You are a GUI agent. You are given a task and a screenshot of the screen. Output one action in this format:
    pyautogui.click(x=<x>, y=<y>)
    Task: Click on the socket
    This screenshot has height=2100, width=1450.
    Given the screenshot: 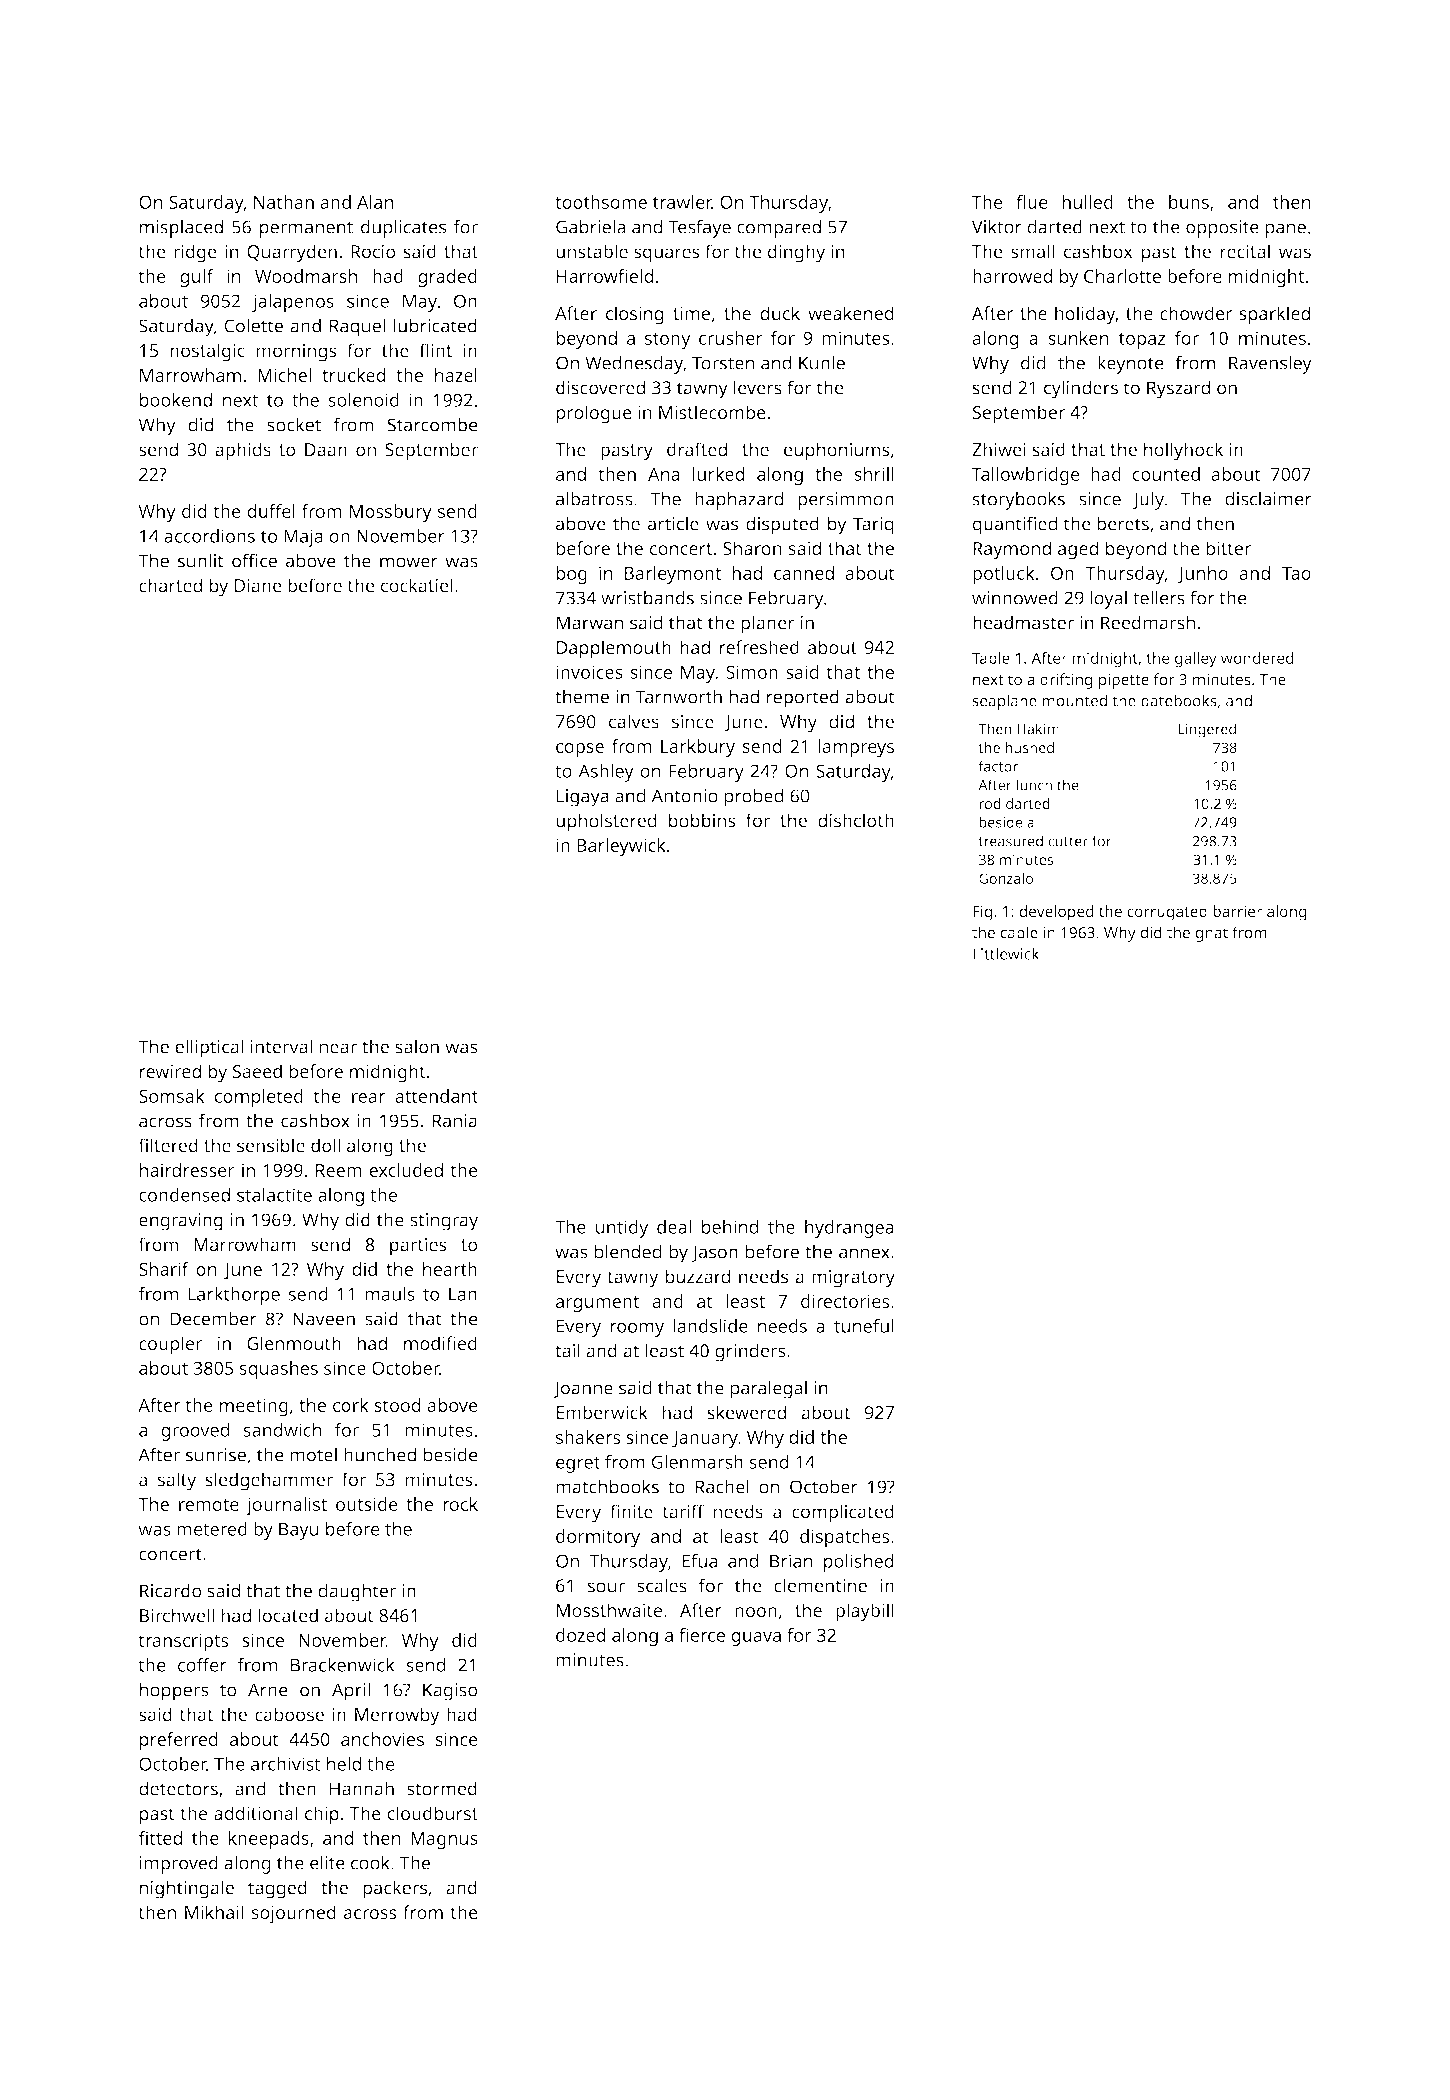 What is the action you would take?
    pyautogui.click(x=294, y=424)
